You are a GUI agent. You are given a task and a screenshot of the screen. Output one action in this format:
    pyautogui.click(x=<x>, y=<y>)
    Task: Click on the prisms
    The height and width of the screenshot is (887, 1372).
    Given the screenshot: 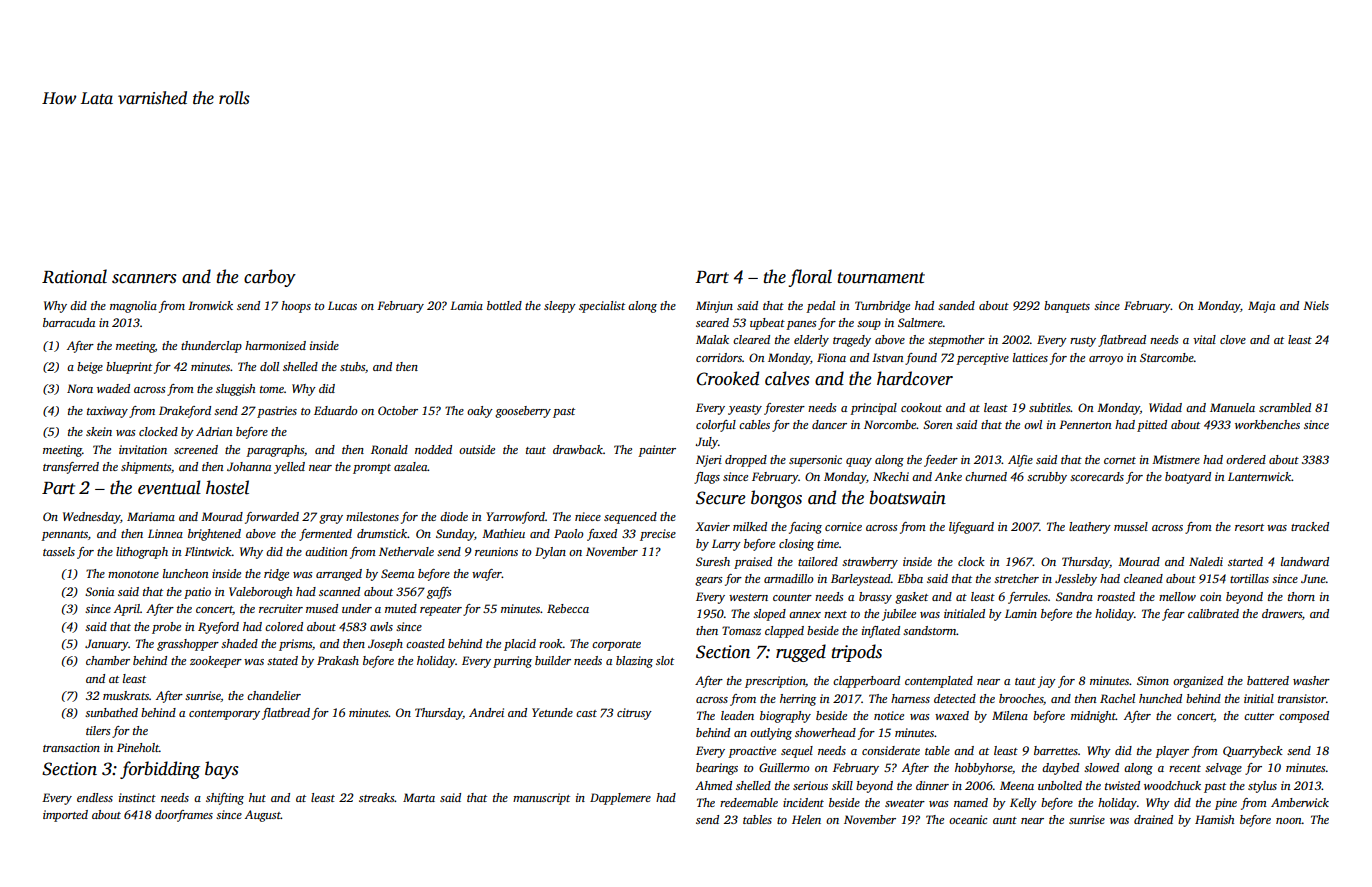 What is the action you would take?
    pyautogui.click(x=295, y=645)
